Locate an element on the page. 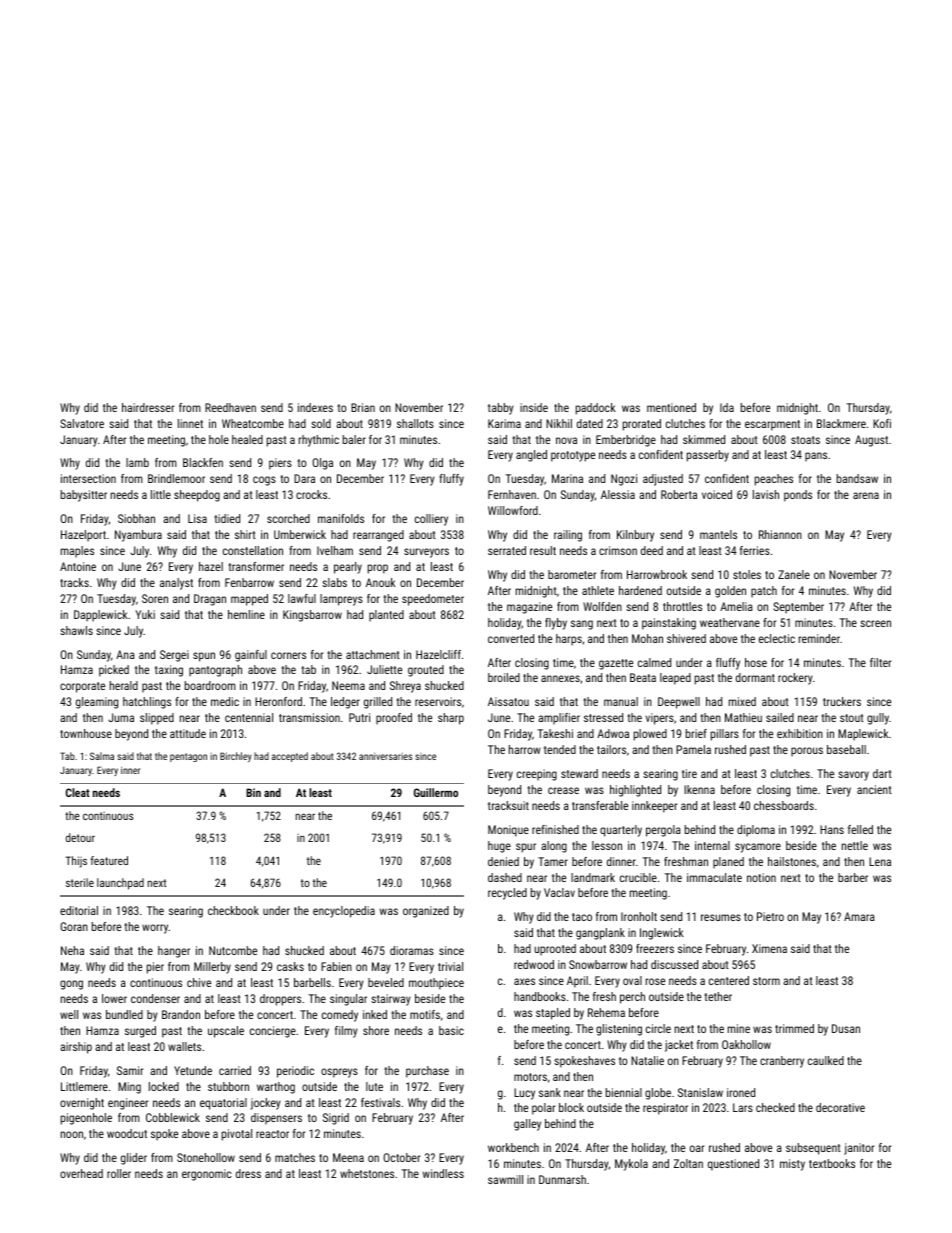 The height and width of the page is (1233, 952). Reedhaven is located at coordinates (230, 407).
